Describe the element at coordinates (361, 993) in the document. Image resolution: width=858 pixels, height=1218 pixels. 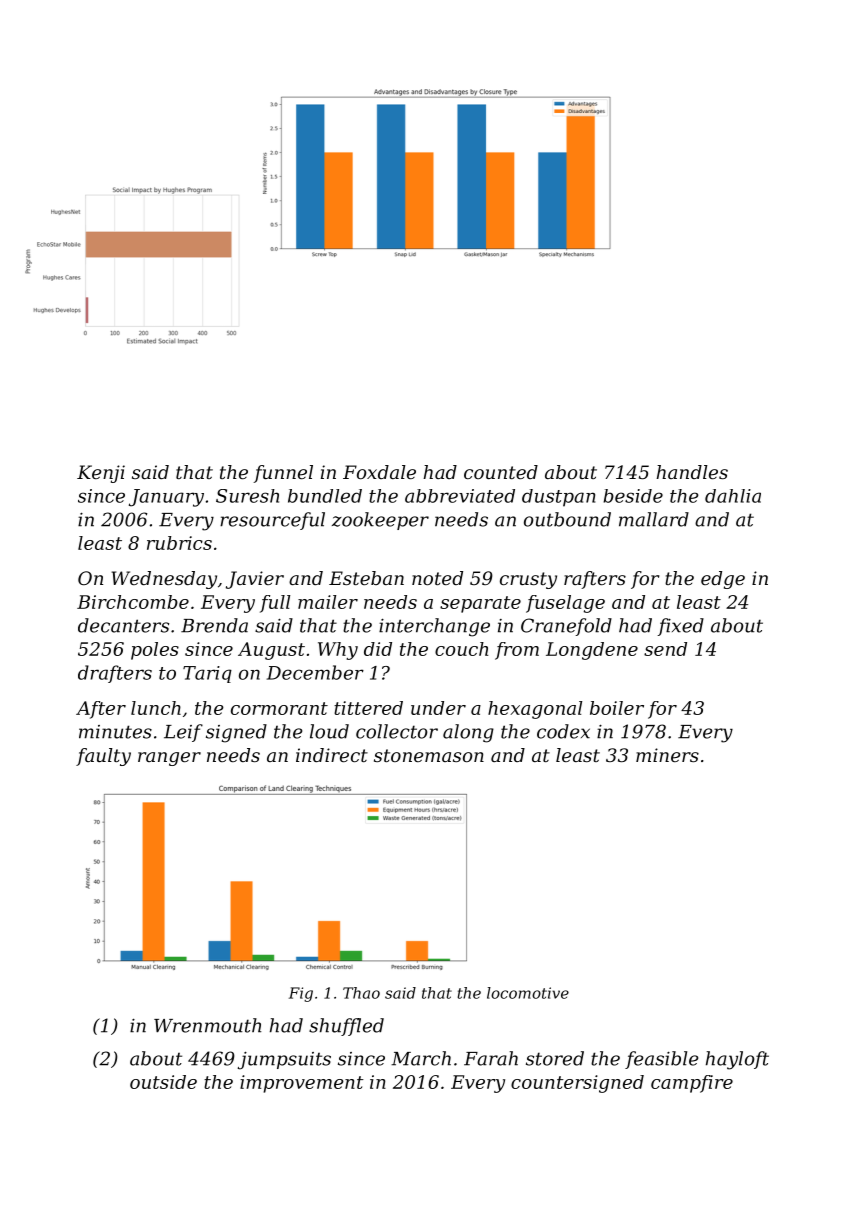
I see `Thao` at that location.
